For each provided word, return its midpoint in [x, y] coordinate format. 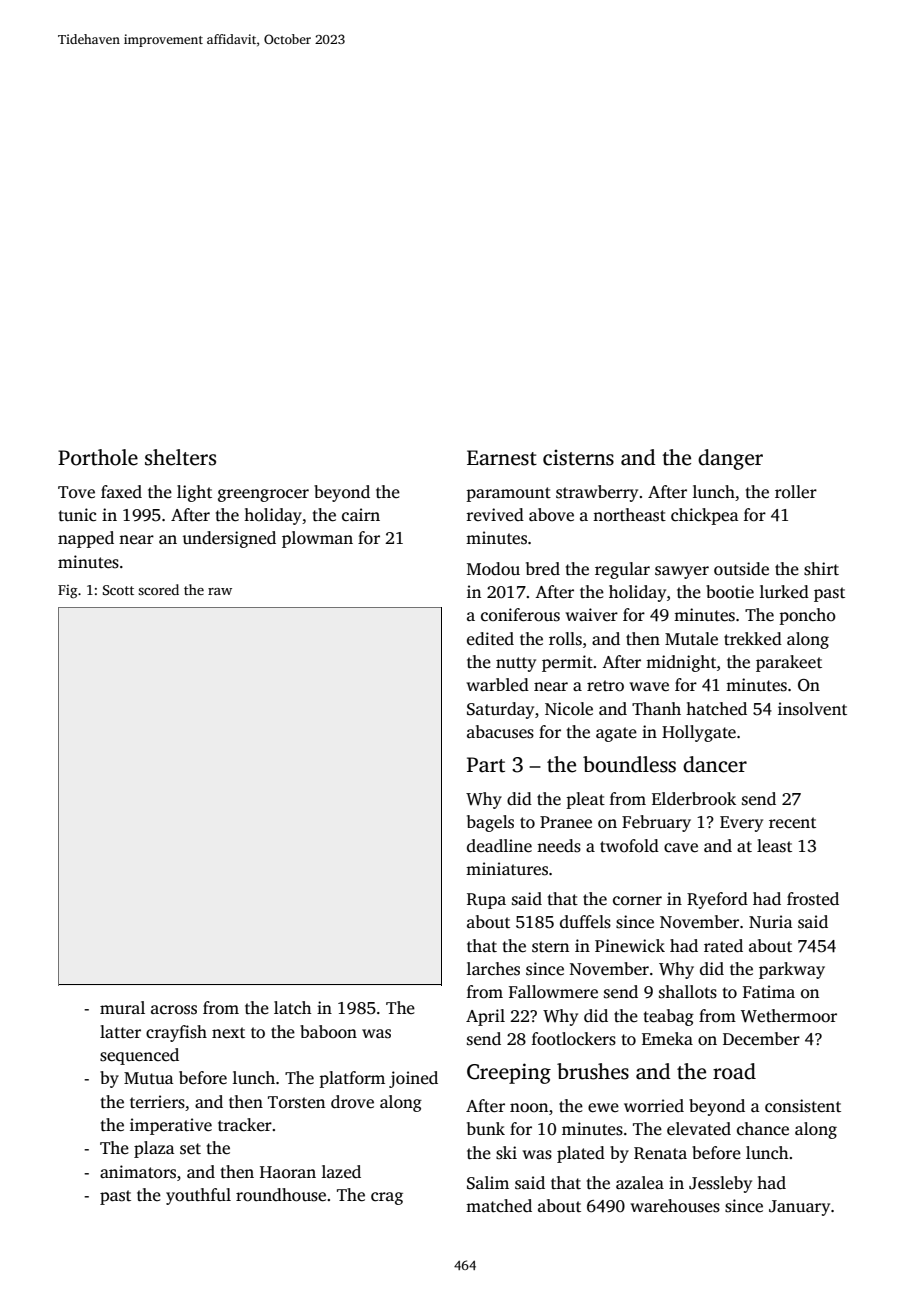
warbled [498, 684]
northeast [629, 515]
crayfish [176, 1033]
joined [413, 1079]
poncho [807, 616]
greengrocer [263, 495]
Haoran [288, 1172]
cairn [361, 514]
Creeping [509, 1073]
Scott [118, 590]
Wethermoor [789, 1016]
